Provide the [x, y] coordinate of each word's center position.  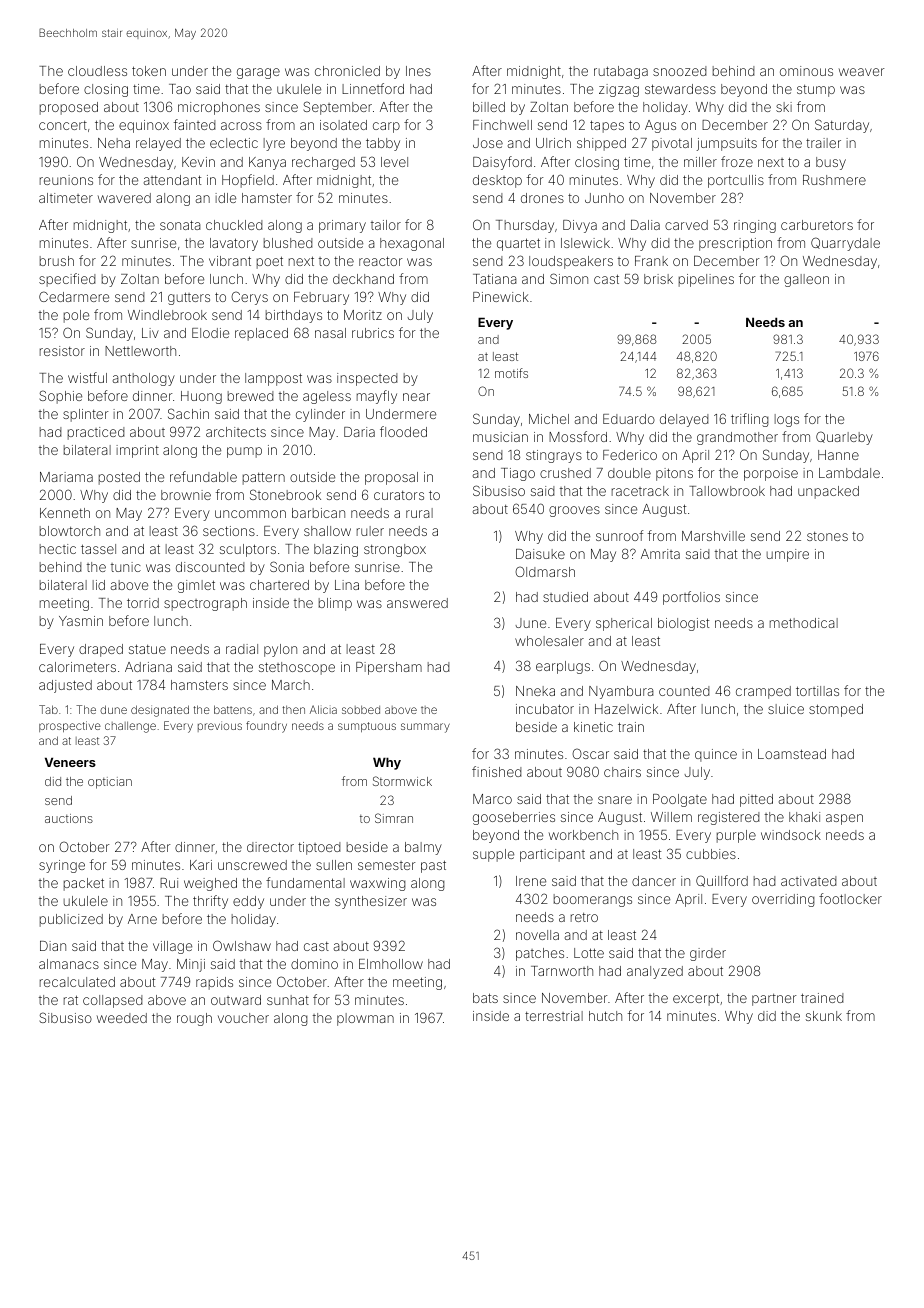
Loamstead [792, 754]
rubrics [373, 333]
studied [565, 597]
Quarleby [844, 438]
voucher [243, 1018]
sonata [180, 225]
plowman [365, 1019]
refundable [203, 476]
